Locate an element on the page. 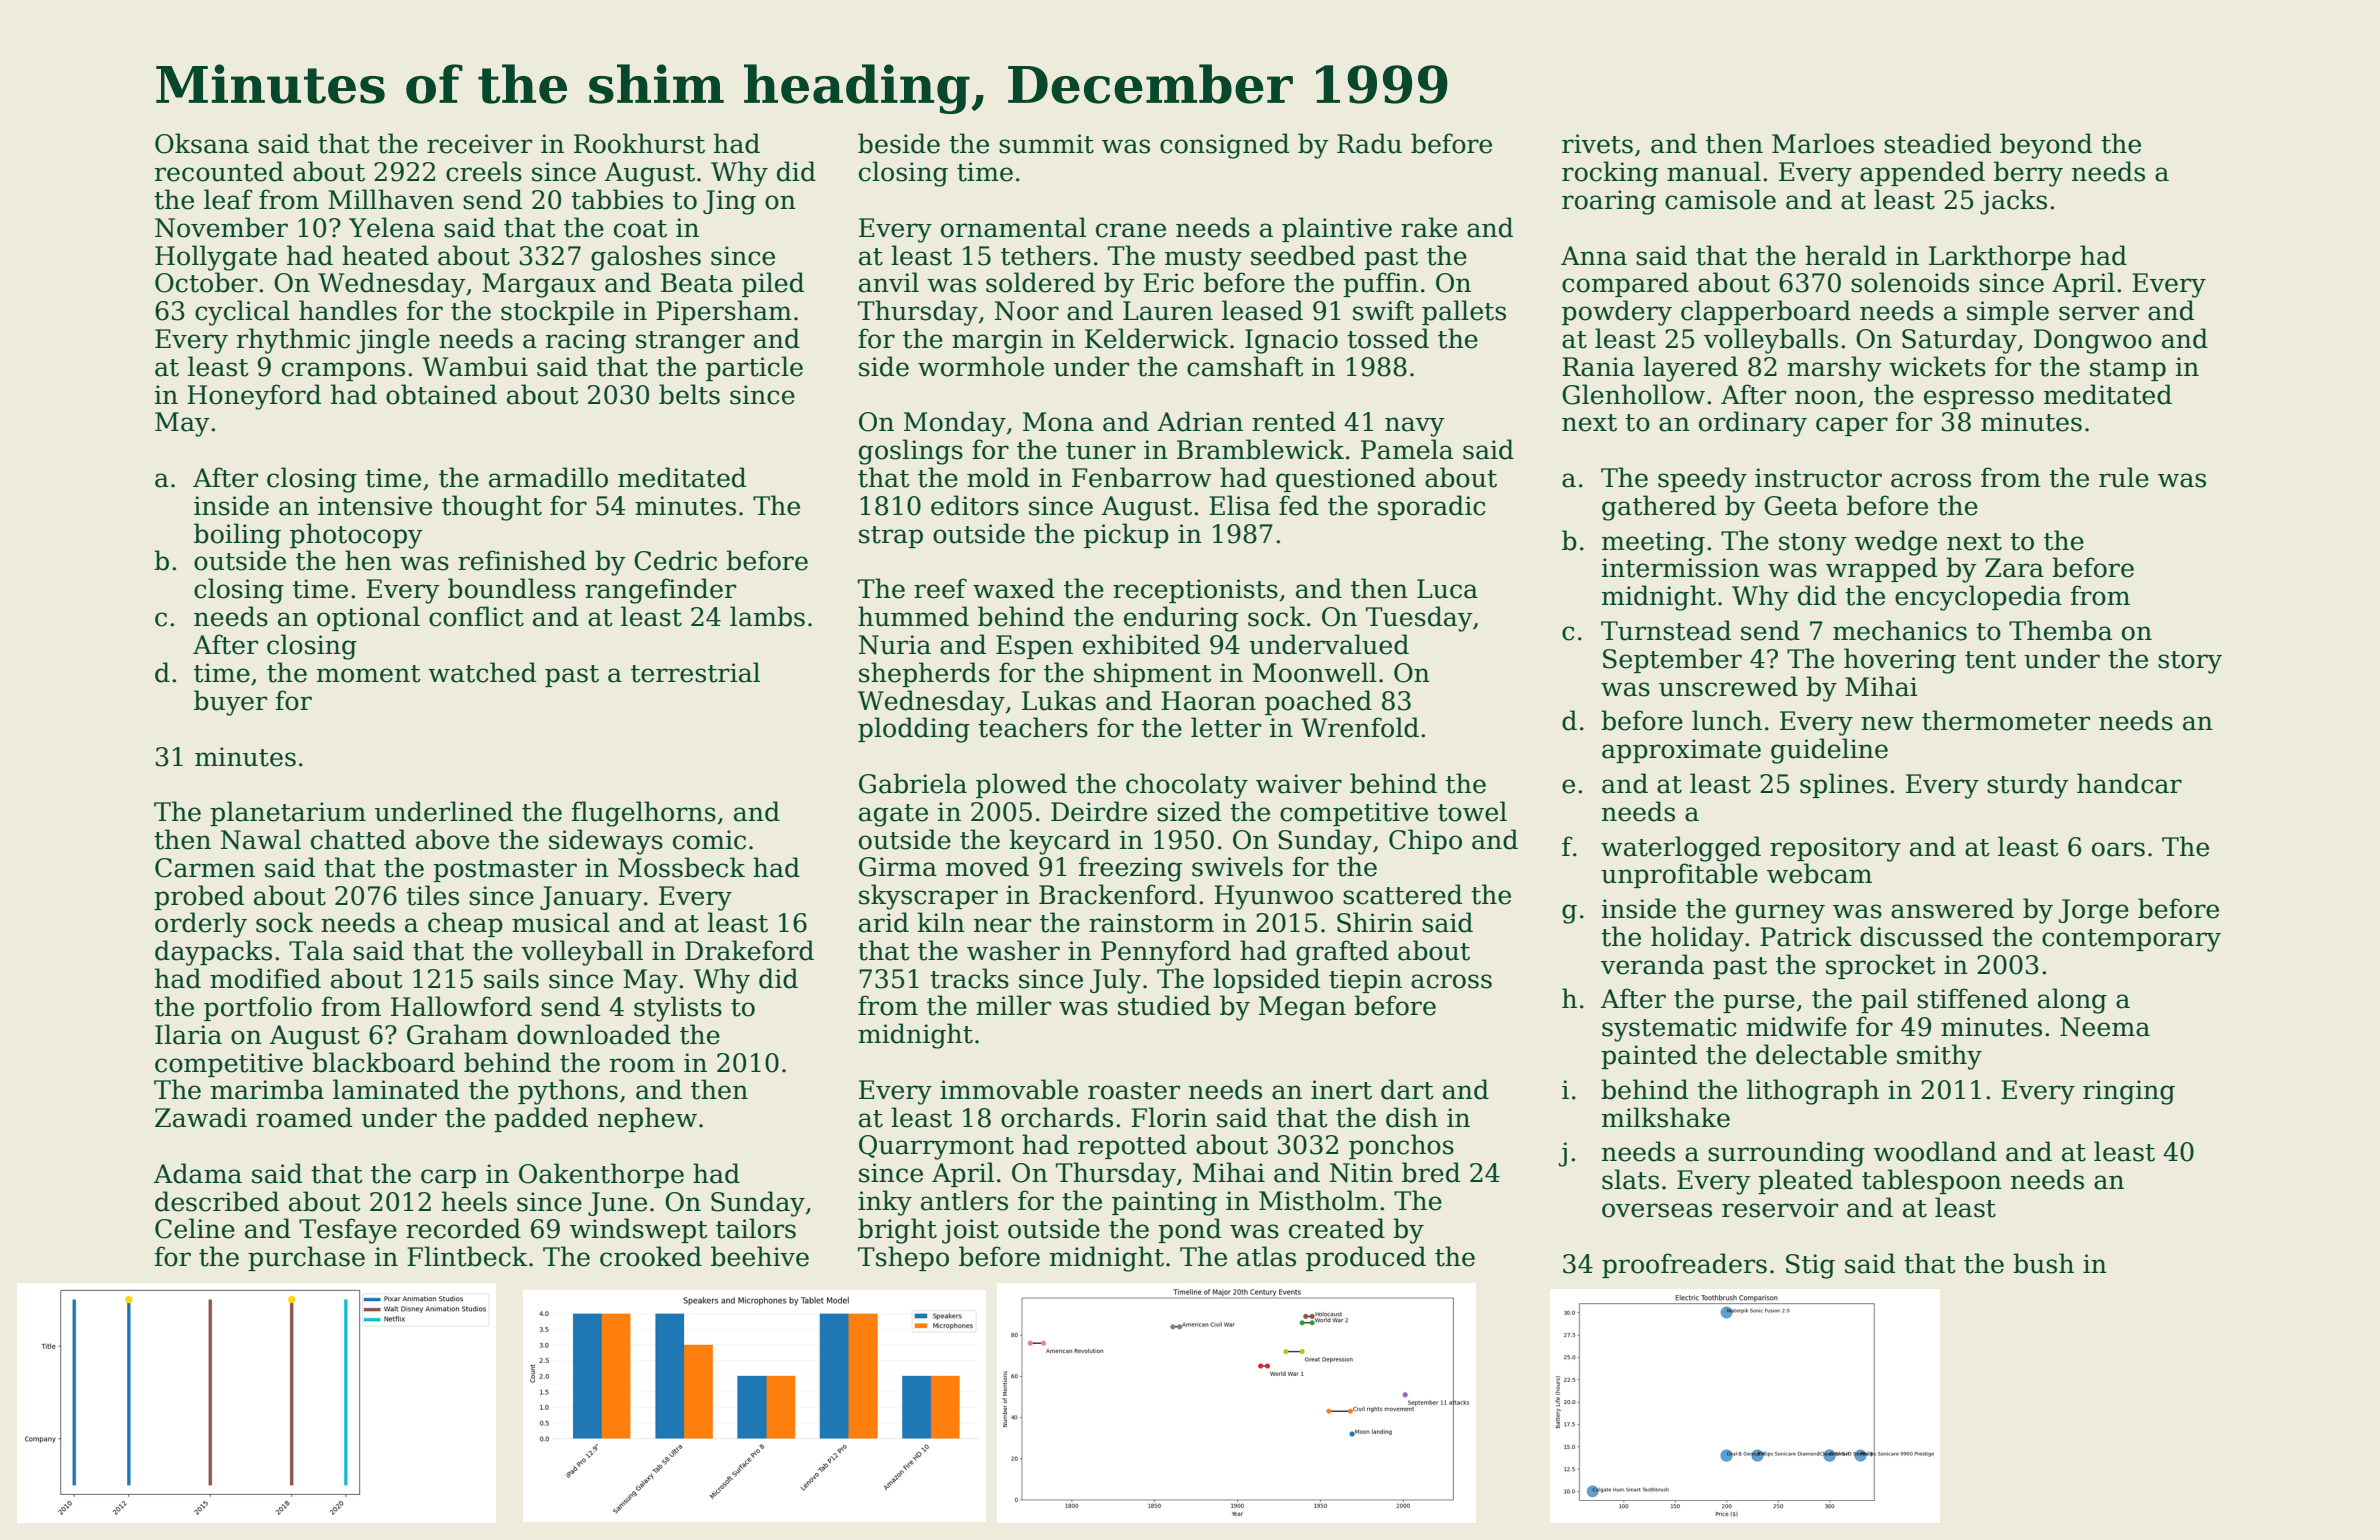 This page has width=2380, height=1540. refinished is located at coordinates (522, 560).
